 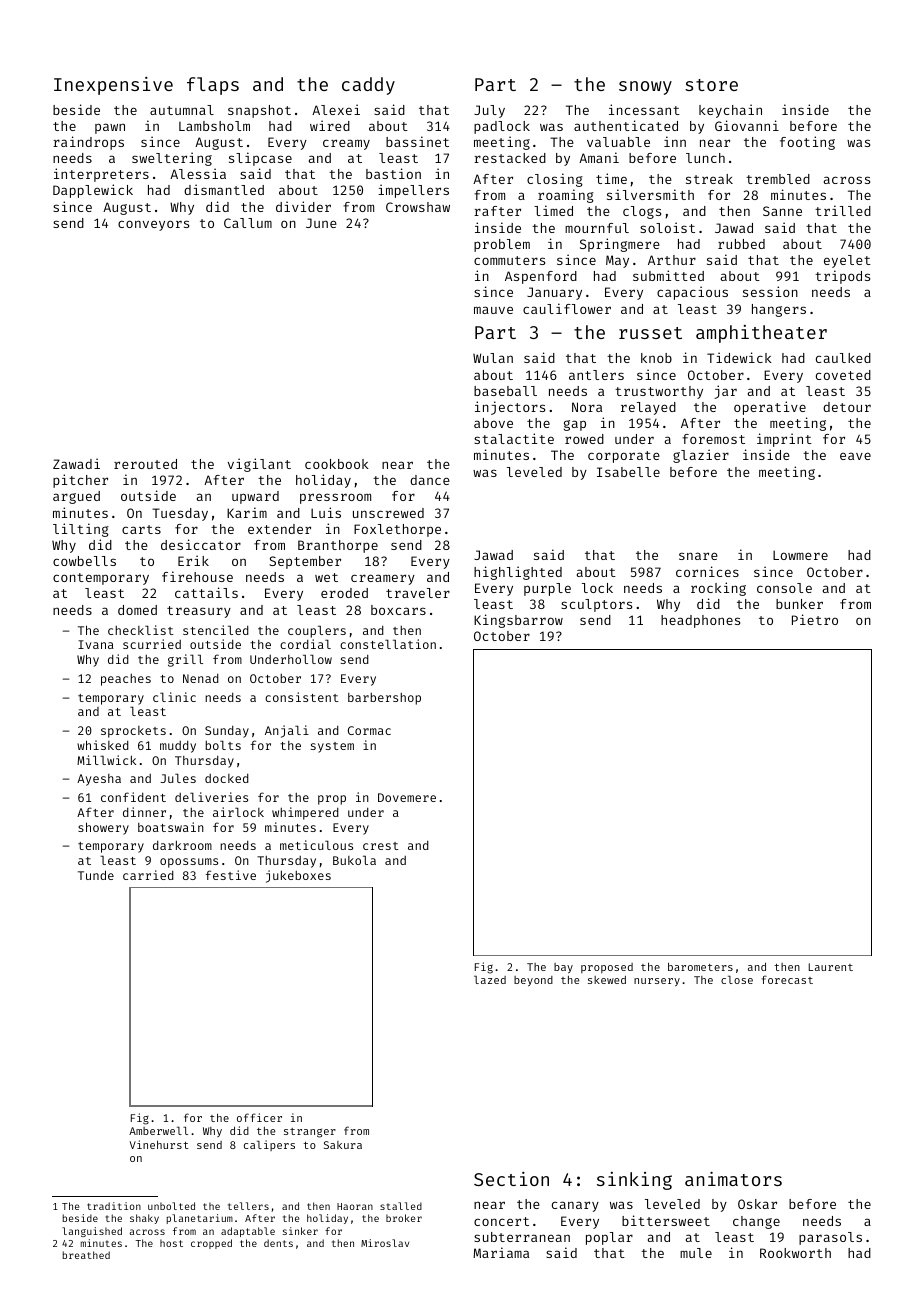 I want to click on mauve, so click(x=493, y=310).
